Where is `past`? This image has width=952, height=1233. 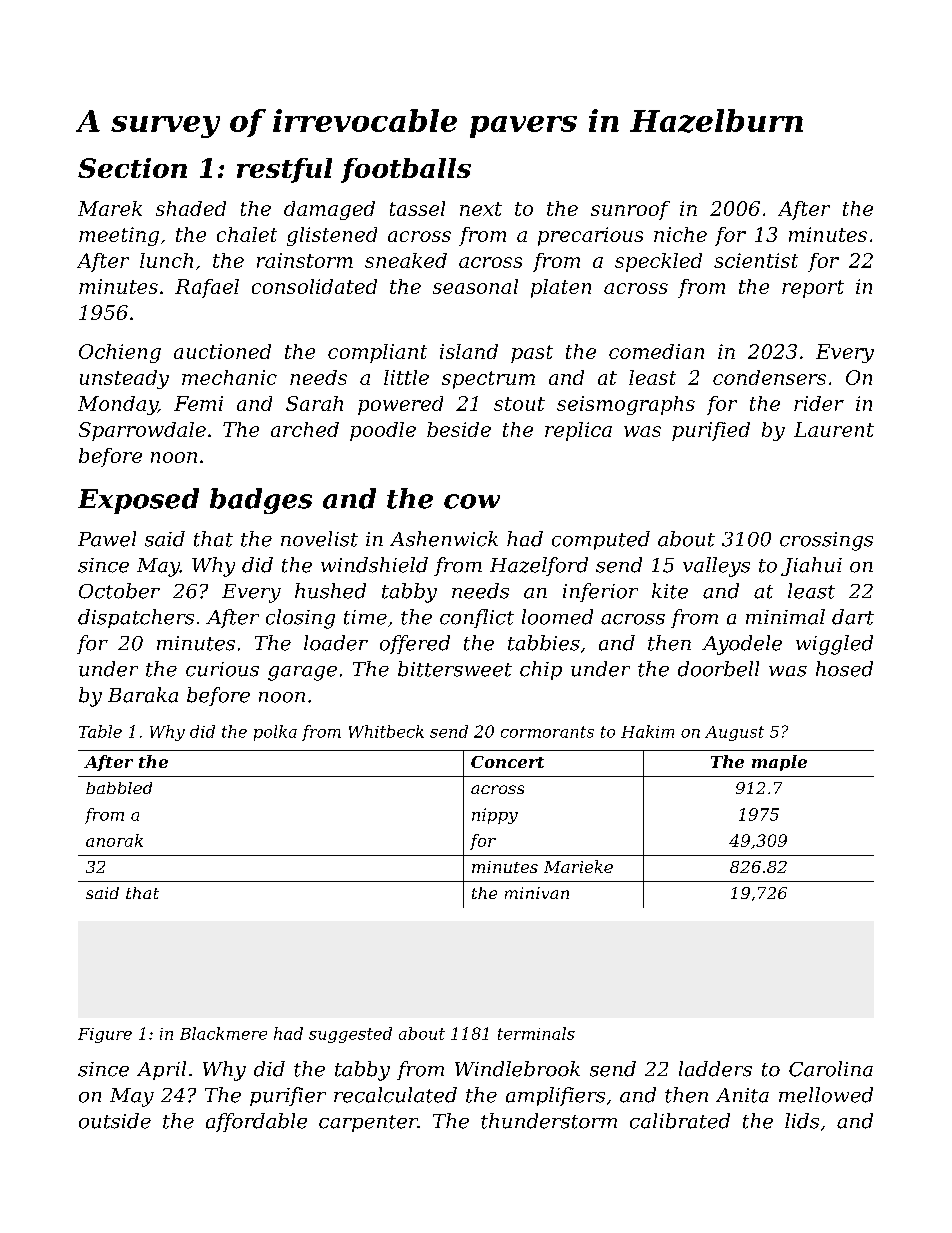 past is located at coordinates (532, 354).
